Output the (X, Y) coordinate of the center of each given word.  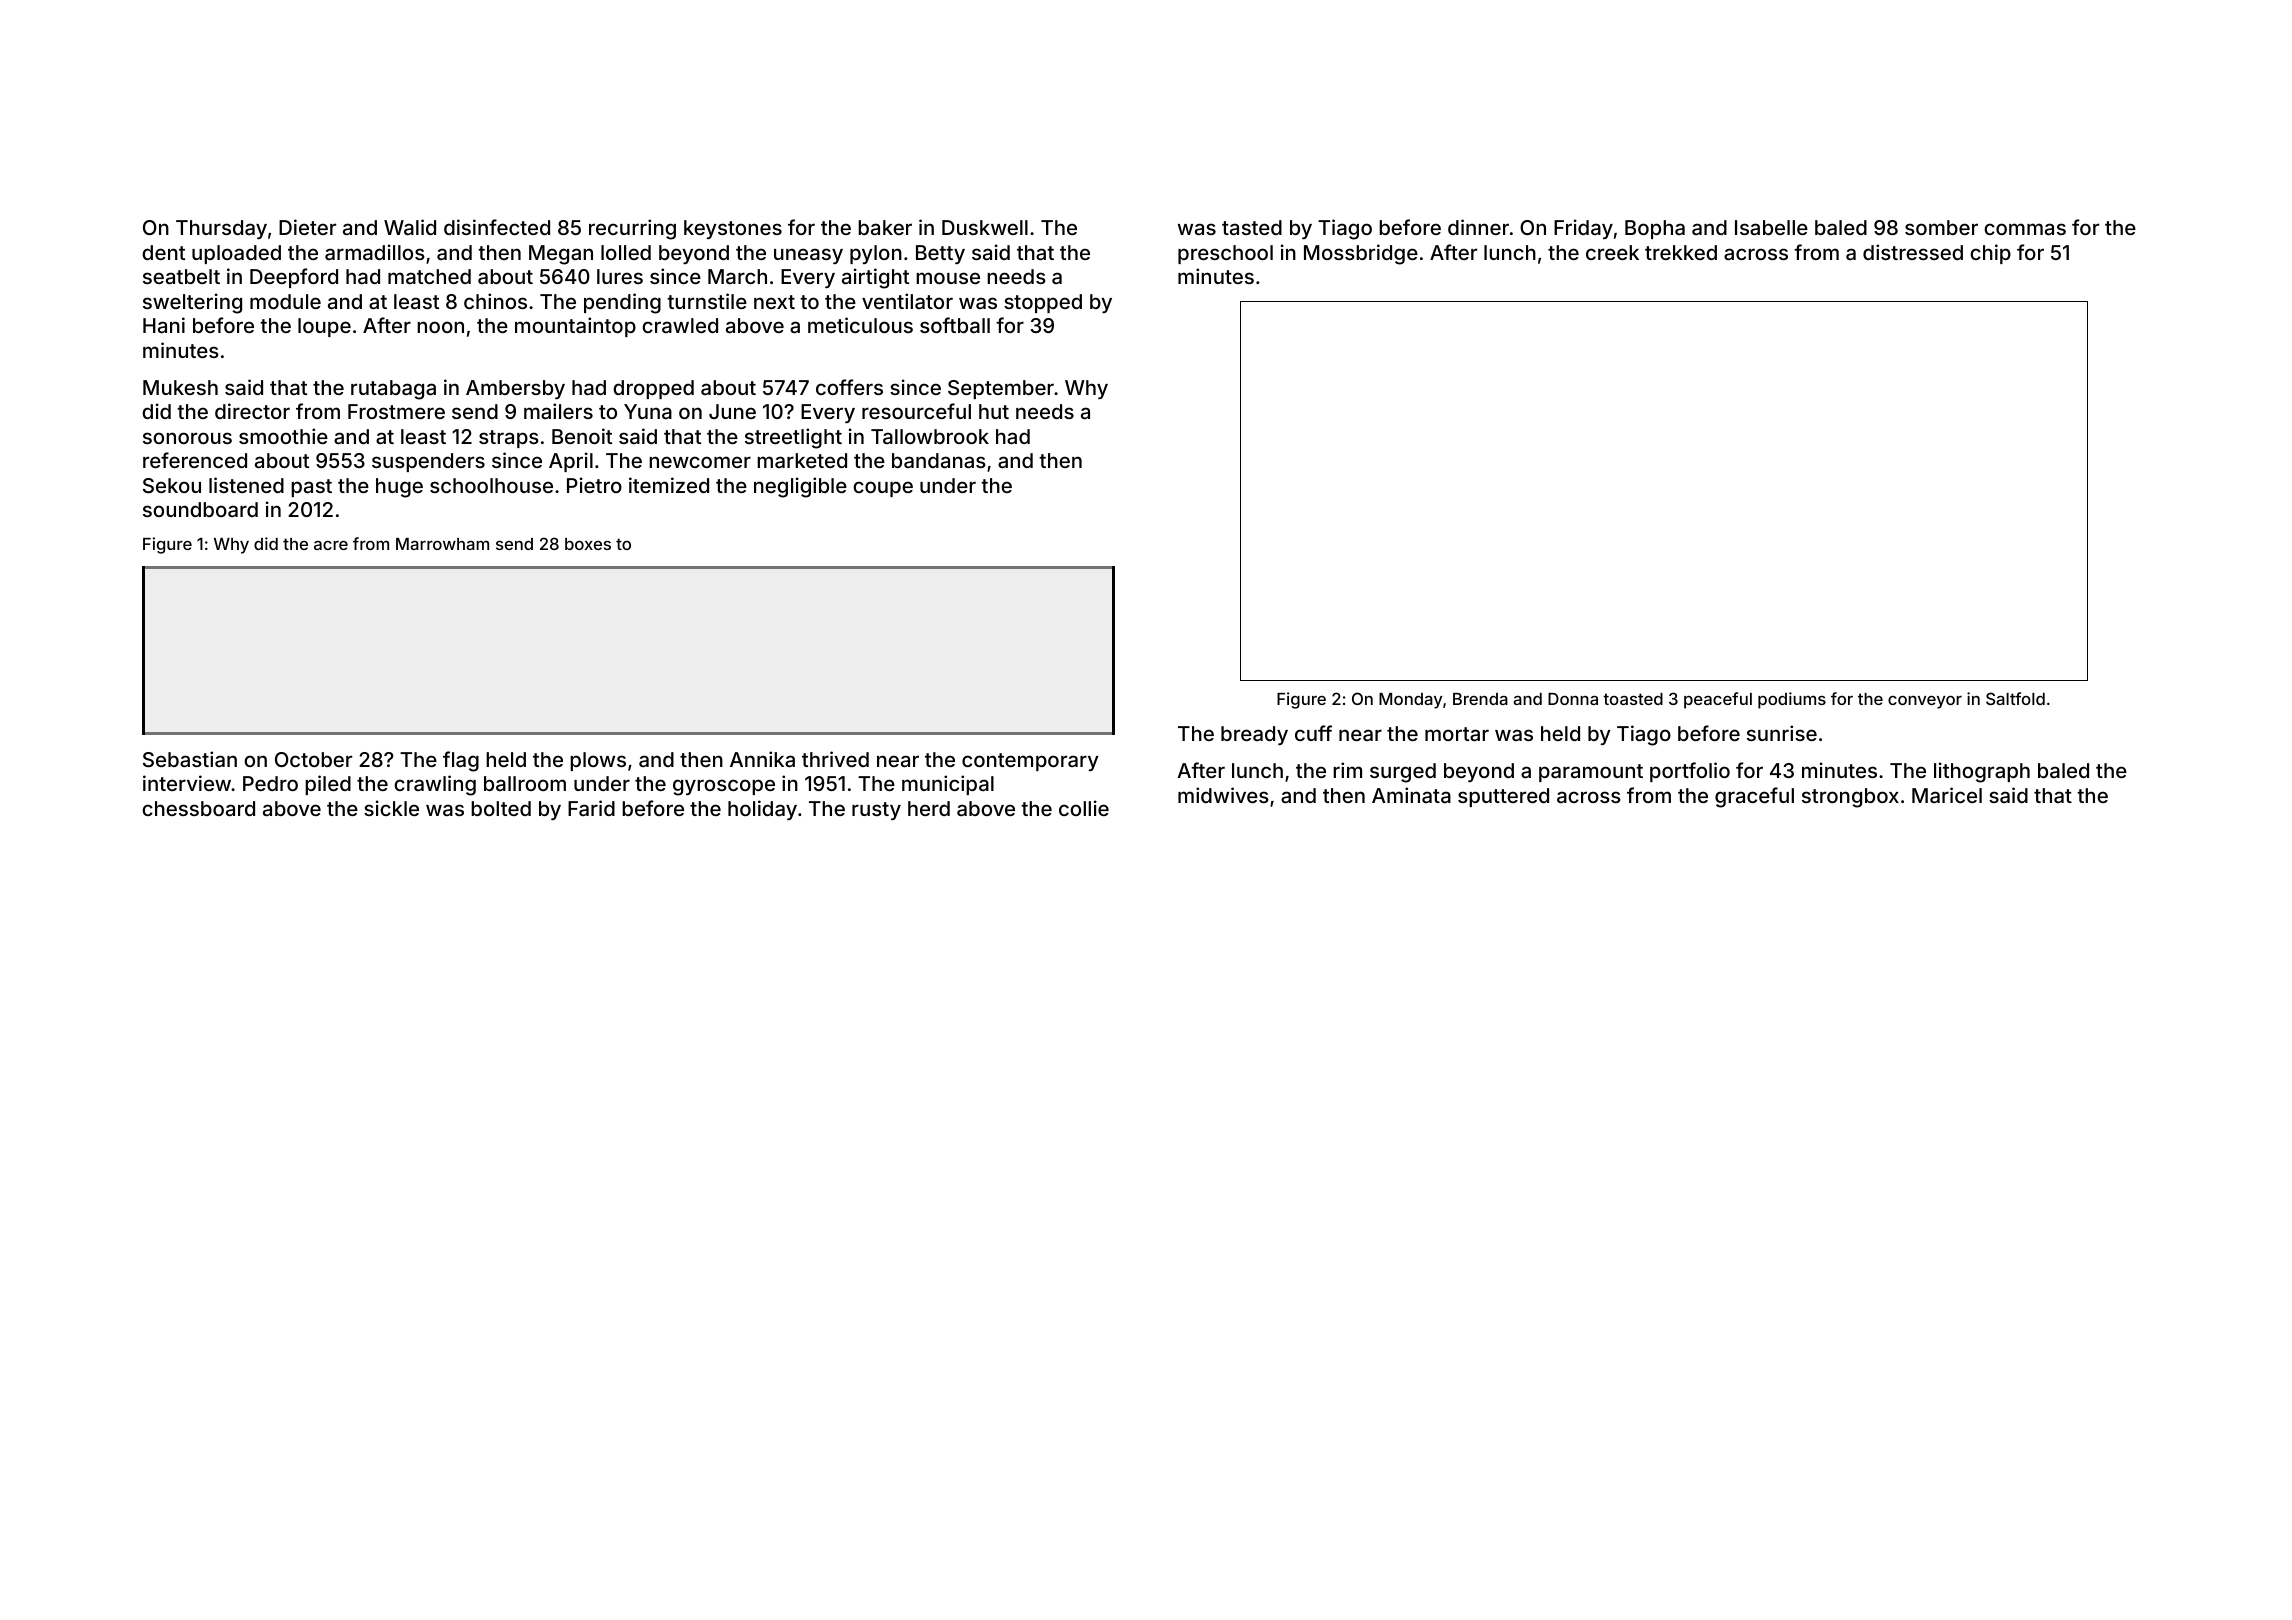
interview (187, 783)
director (252, 411)
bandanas (939, 460)
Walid (410, 227)
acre (331, 545)
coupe (883, 489)
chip (1990, 254)
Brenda (1480, 699)
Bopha (1655, 229)
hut (994, 411)
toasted (1633, 699)
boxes (588, 544)
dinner (1478, 227)
